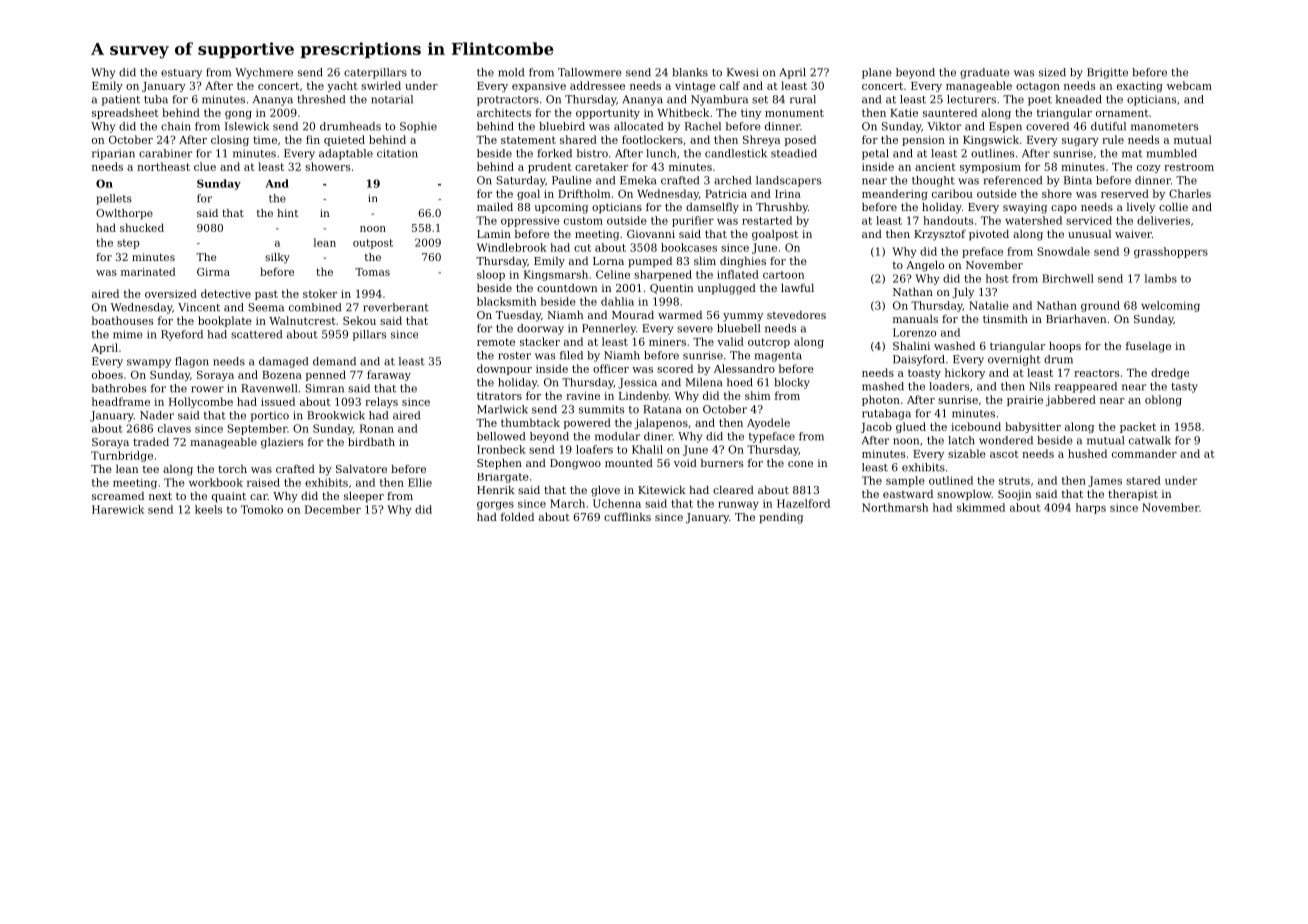 This screenshot has height=924, width=1308. What do you see at coordinates (181, 74) in the screenshot?
I see `estuary` at bounding box center [181, 74].
